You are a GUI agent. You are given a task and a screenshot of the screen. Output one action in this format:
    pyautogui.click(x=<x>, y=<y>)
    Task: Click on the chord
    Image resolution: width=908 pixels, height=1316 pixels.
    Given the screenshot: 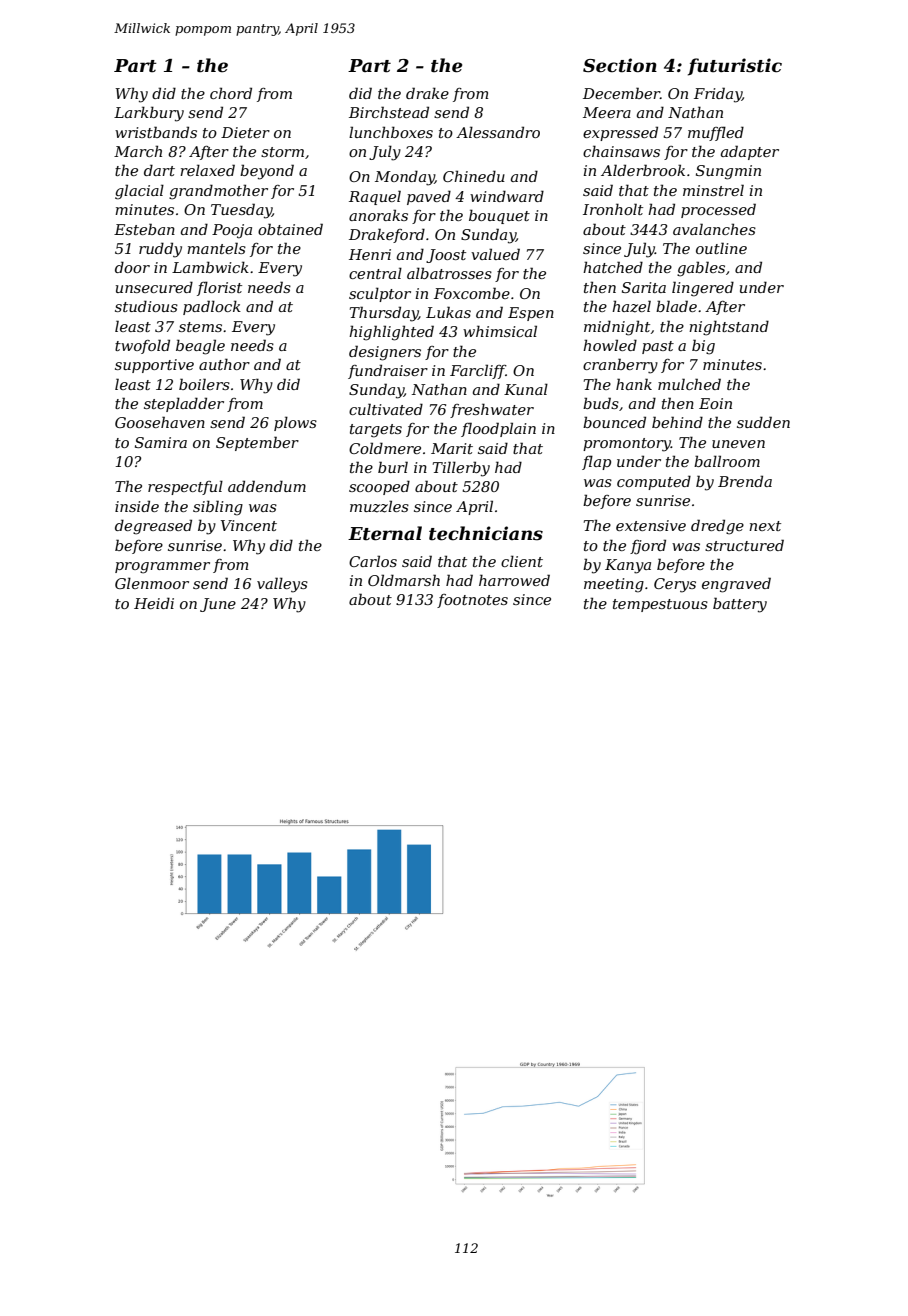 What is the action you would take?
    pyautogui.click(x=231, y=93)
